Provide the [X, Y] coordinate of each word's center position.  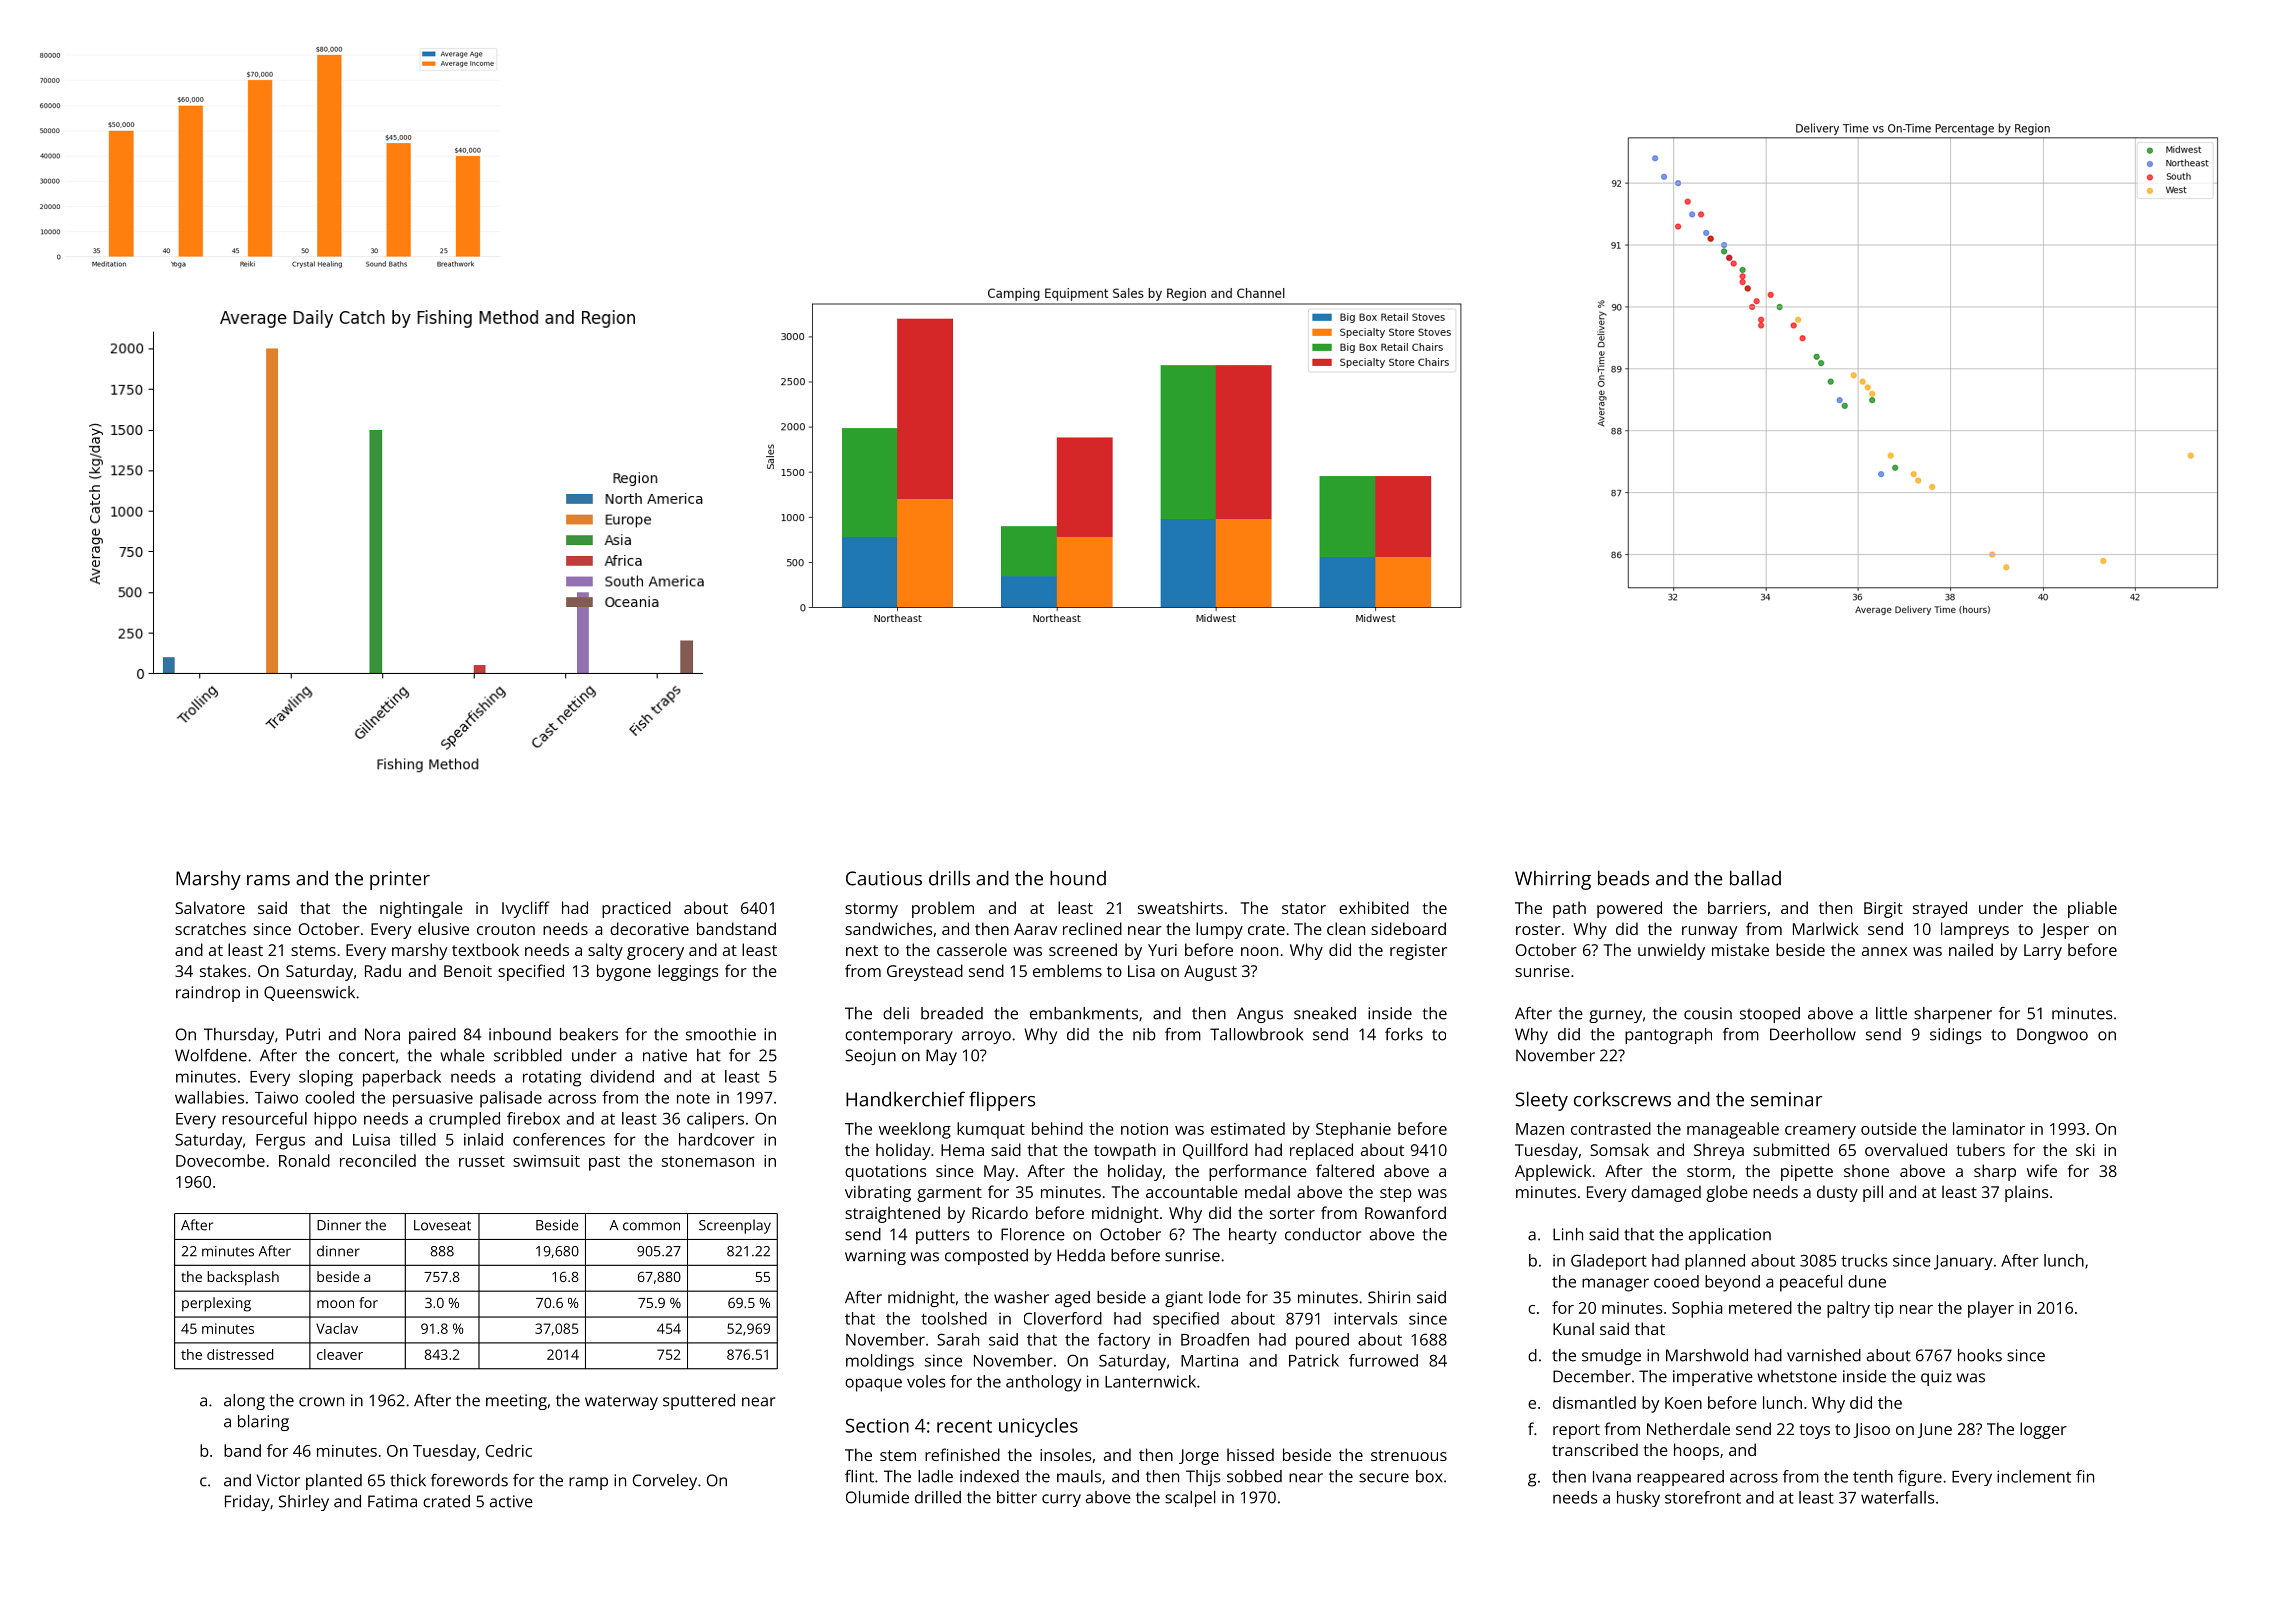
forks [1404, 1034]
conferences [559, 1139]
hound [1078, 878]
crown [321, 1402]
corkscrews [1622, 1099]
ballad [1755, 878]
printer [400, 880]
